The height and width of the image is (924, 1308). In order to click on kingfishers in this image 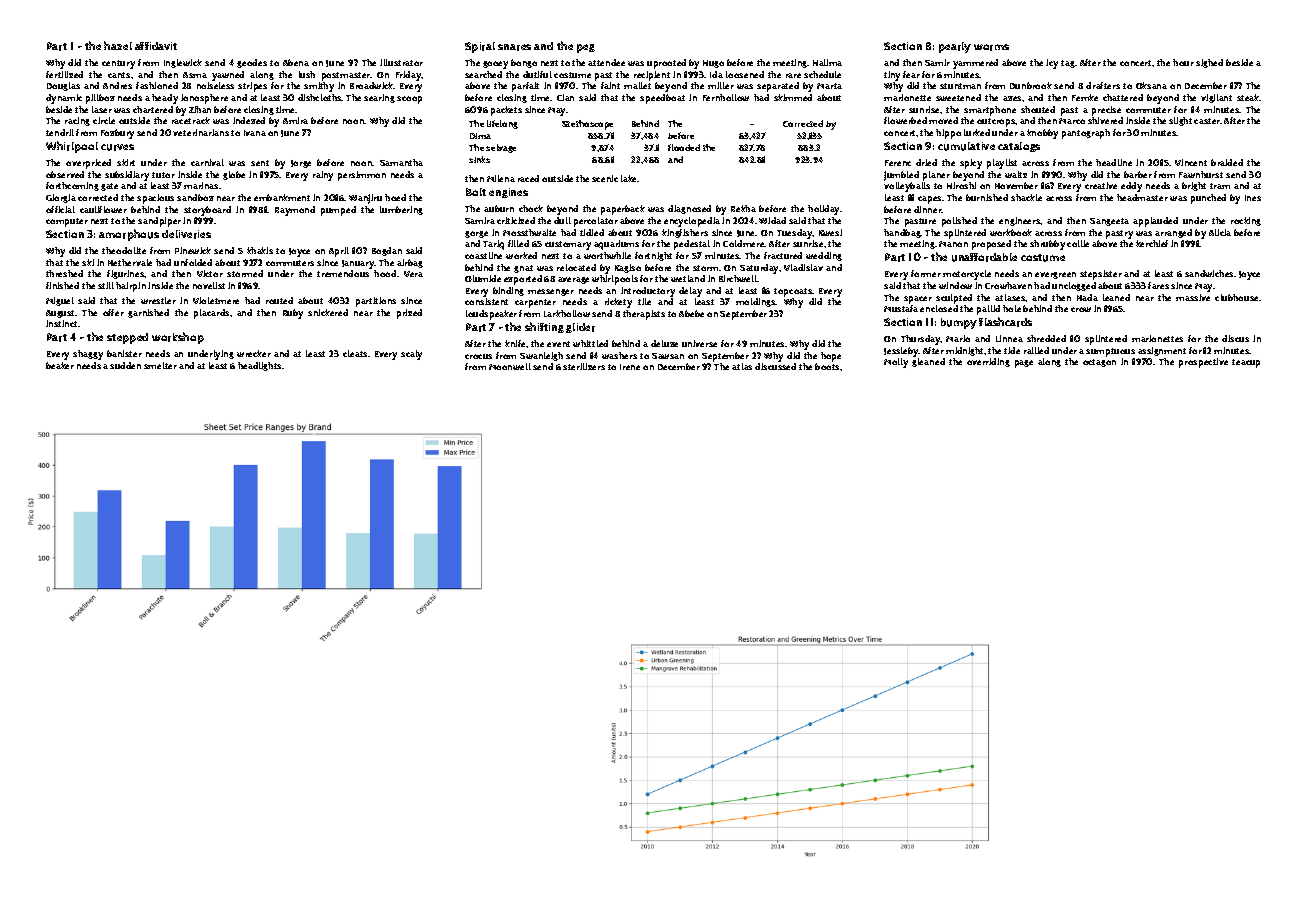, I will do `click(685, 233)`.
